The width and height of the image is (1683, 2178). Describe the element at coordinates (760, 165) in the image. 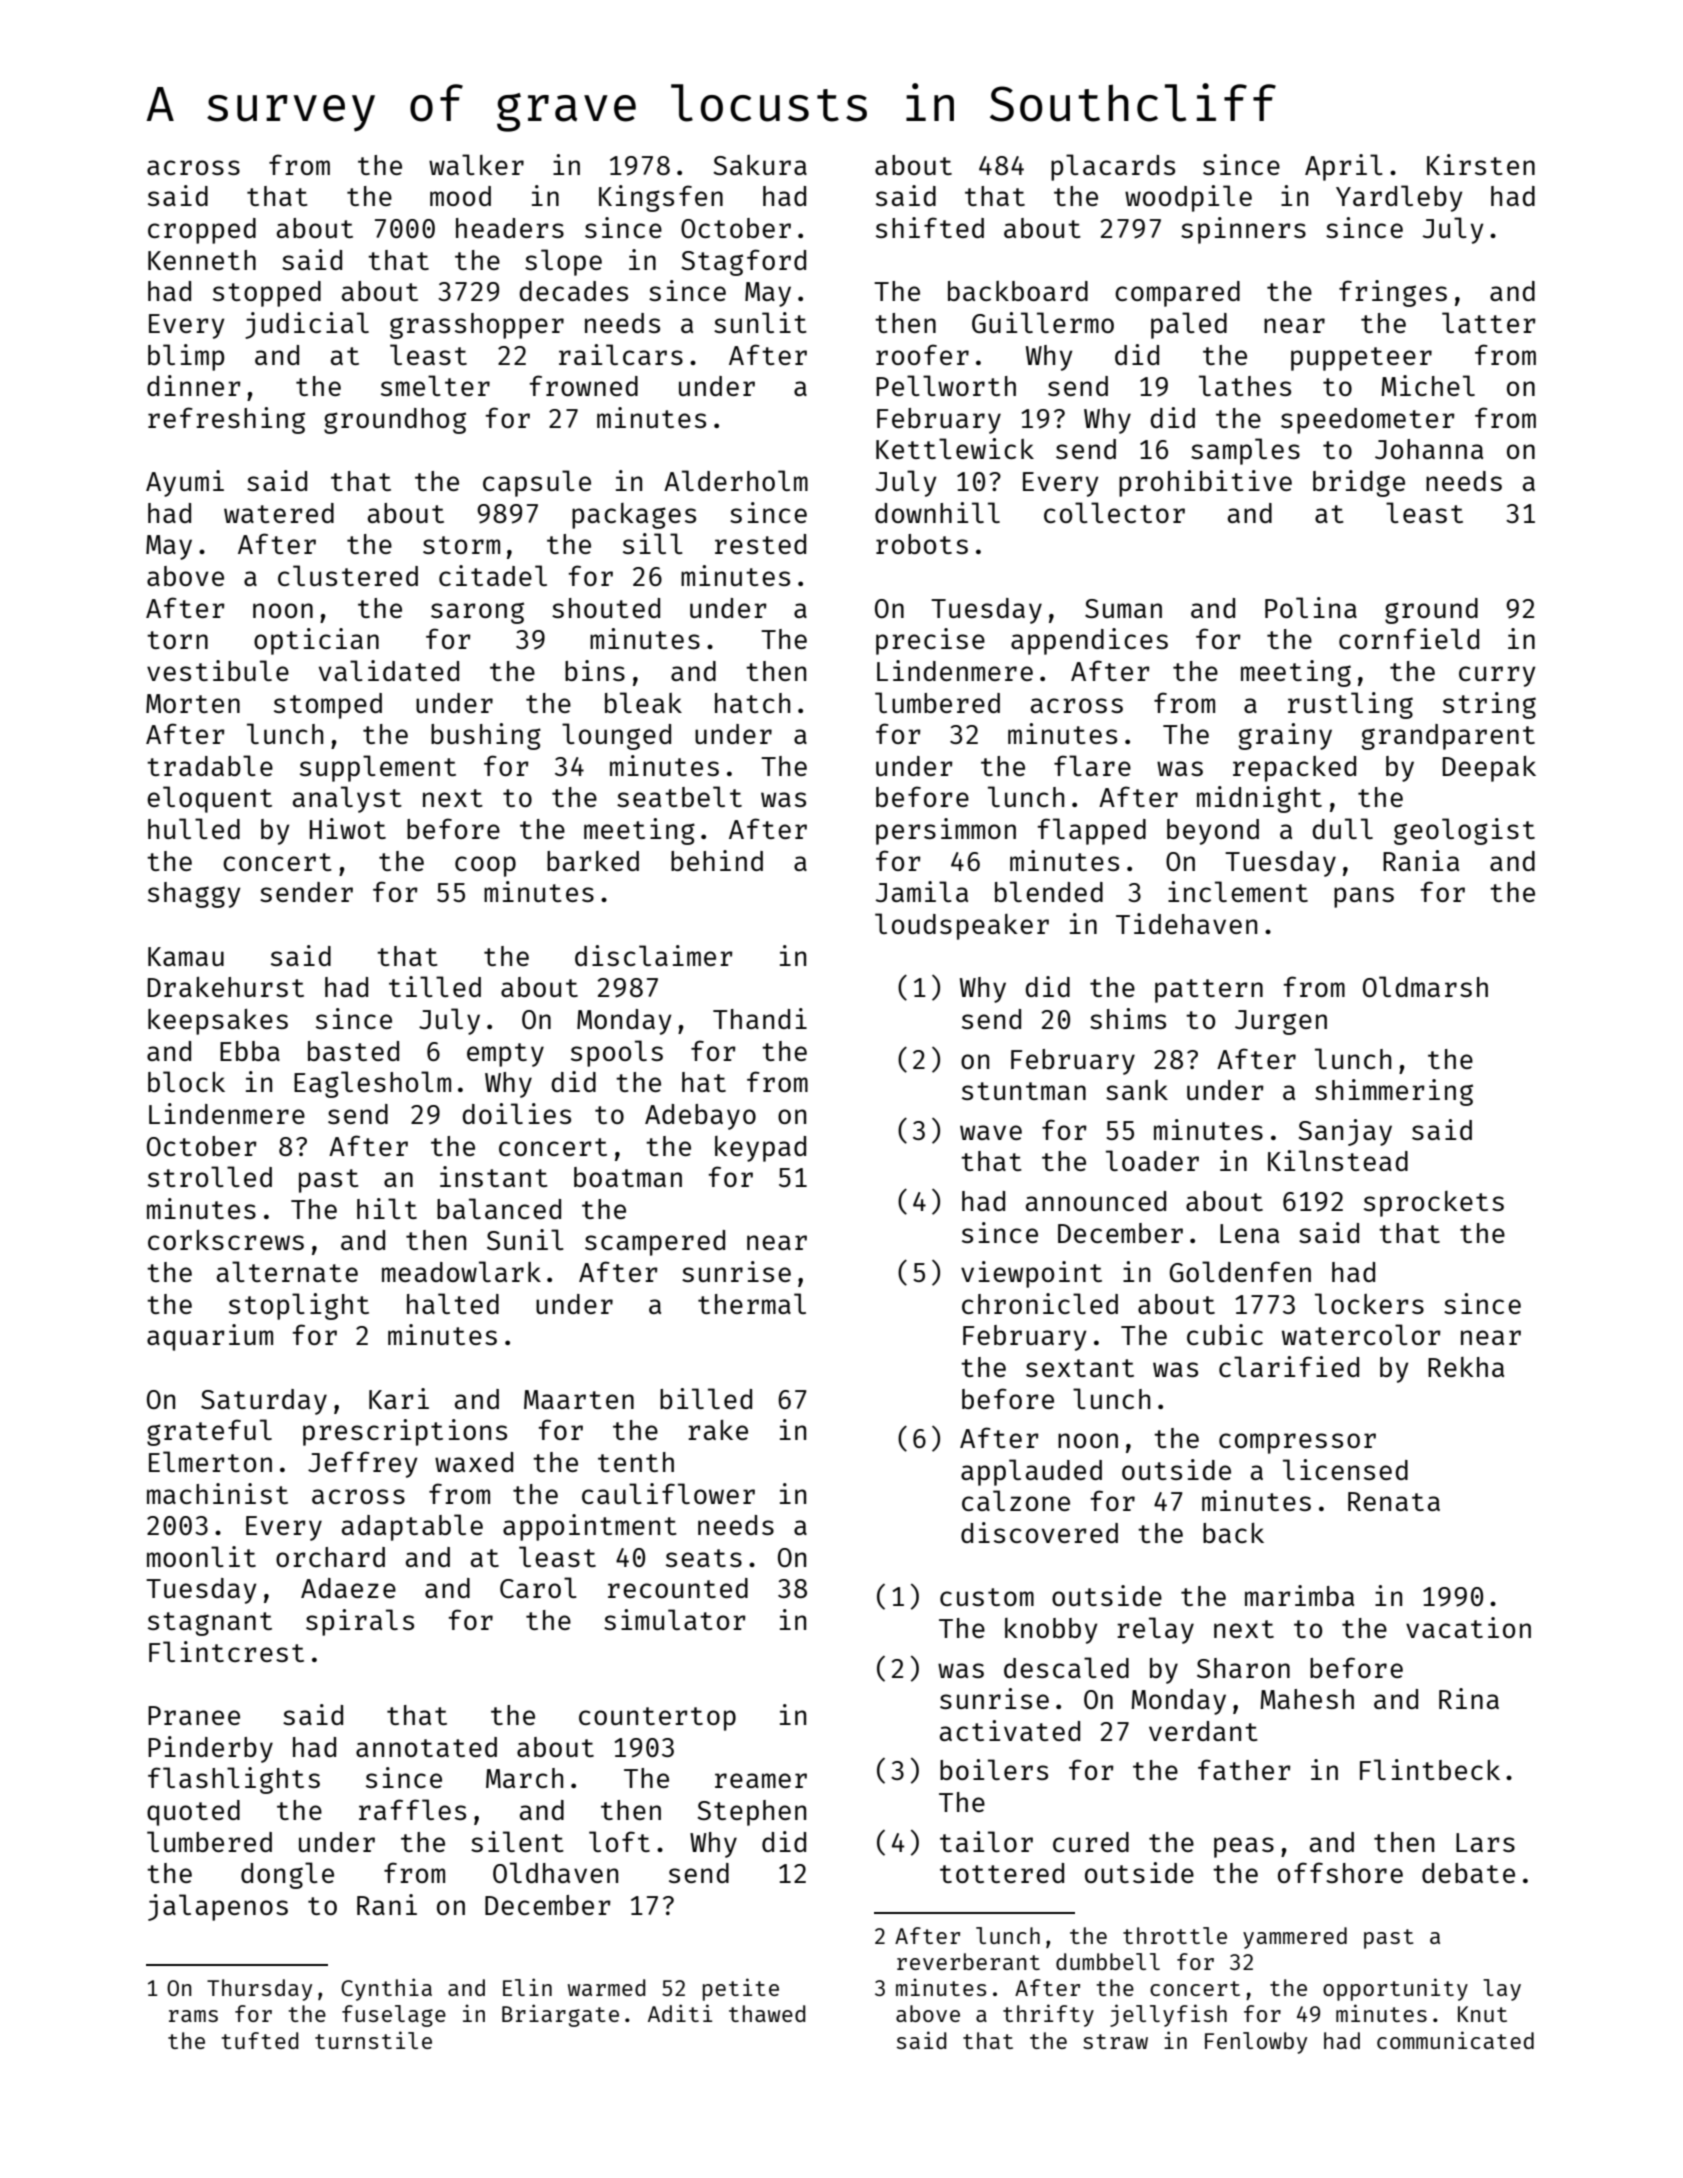

I see `Sakura` at that location.
